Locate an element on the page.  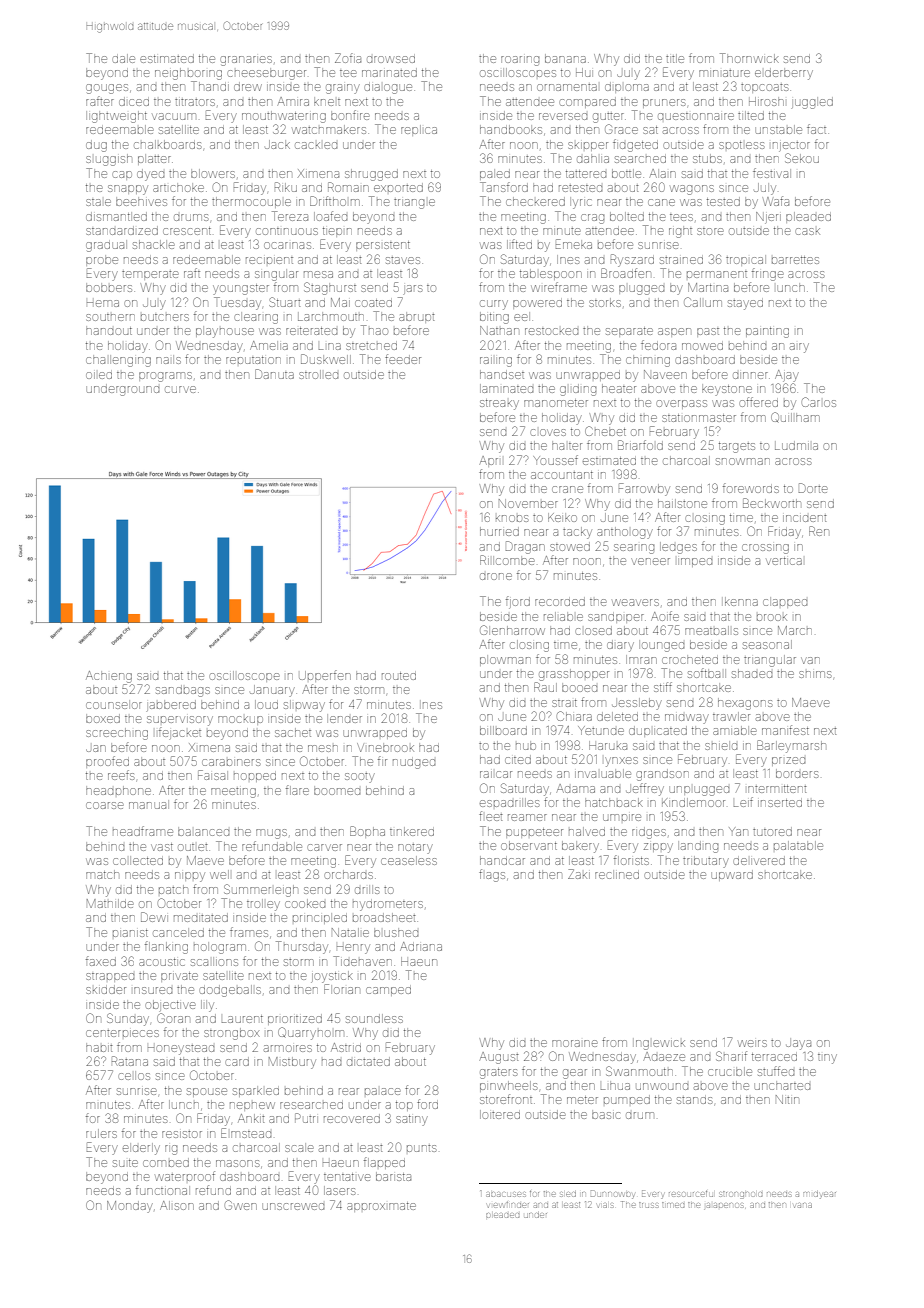
Keiko is located at coordinates (562, 517).
